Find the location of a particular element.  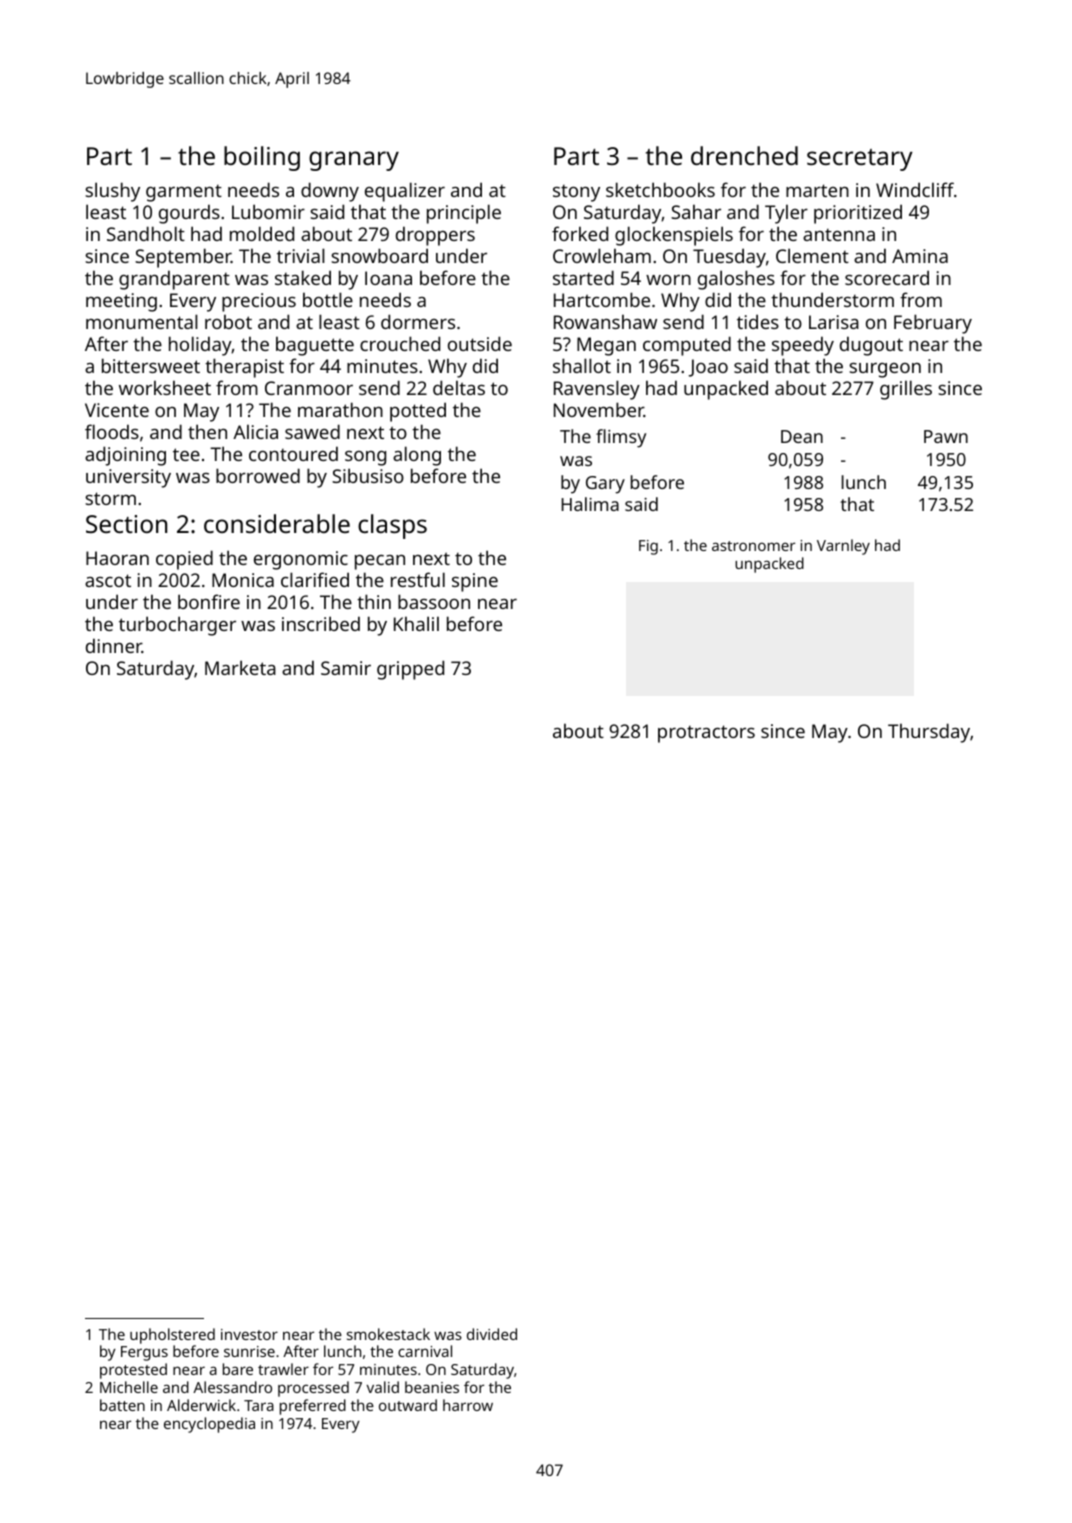

drenched is located at coordinates (744, 155).
